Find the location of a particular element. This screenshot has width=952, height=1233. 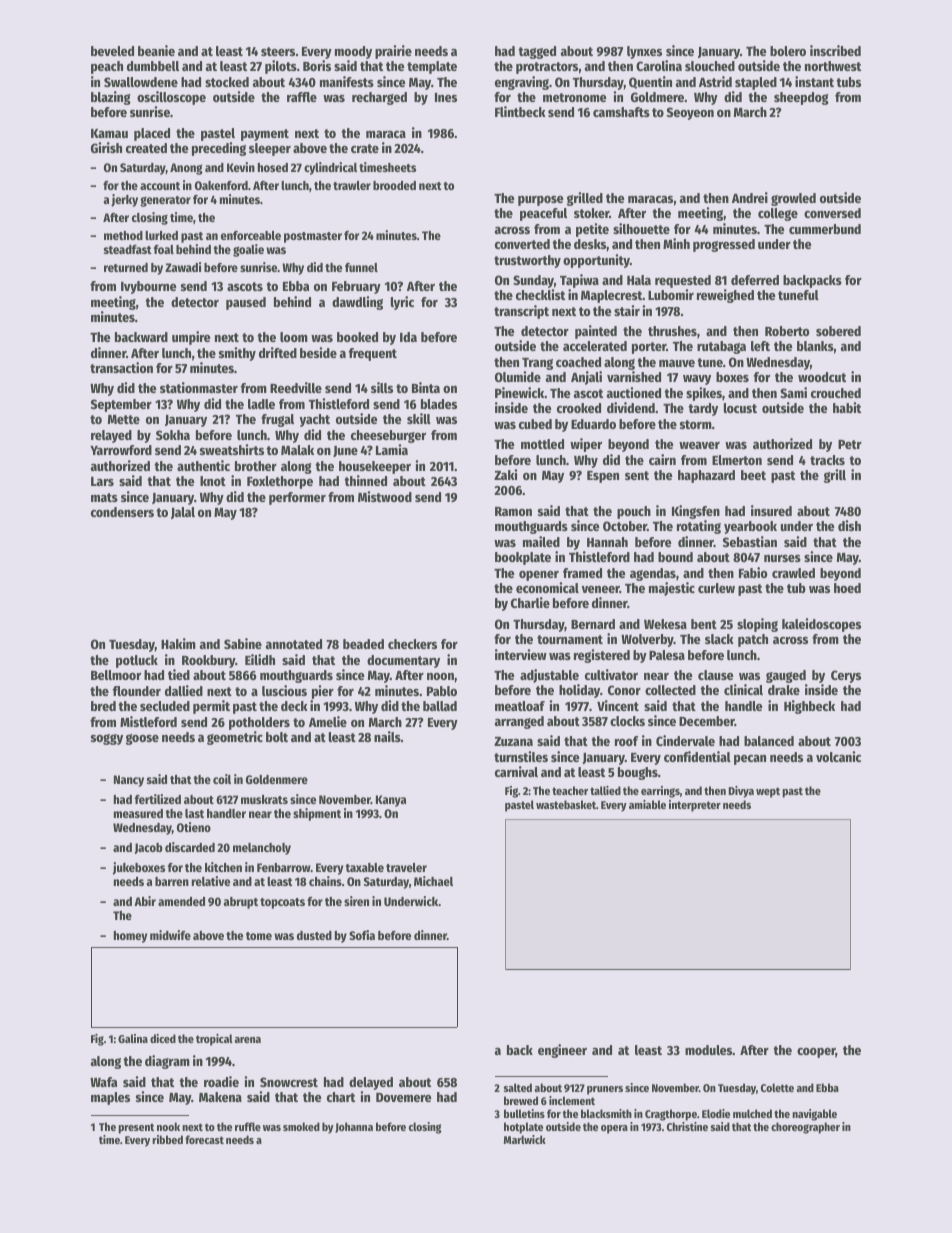

annotated is located at coordinates (294, 644).
